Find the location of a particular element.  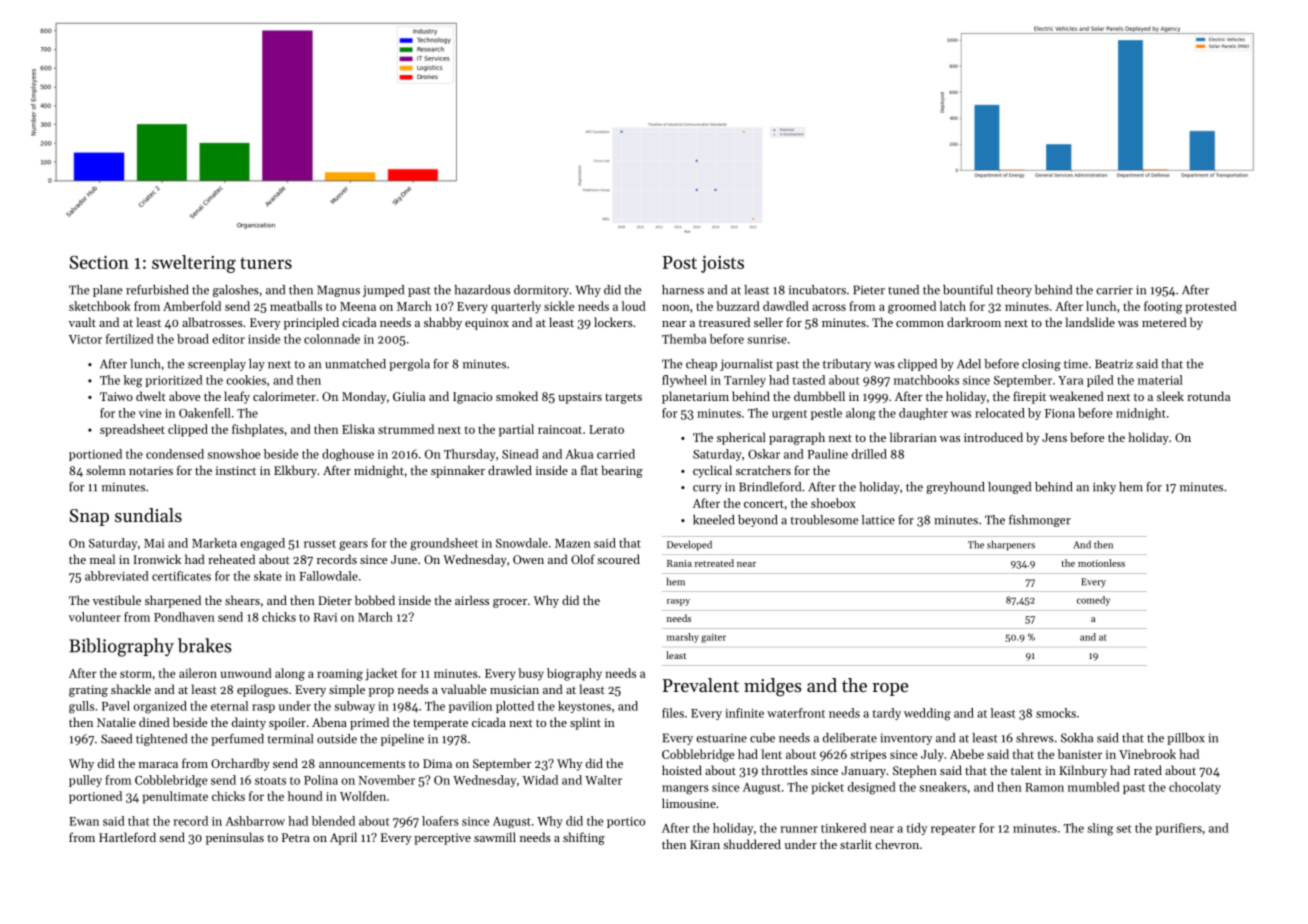

hazardous is located at coordinates (482, 290).
